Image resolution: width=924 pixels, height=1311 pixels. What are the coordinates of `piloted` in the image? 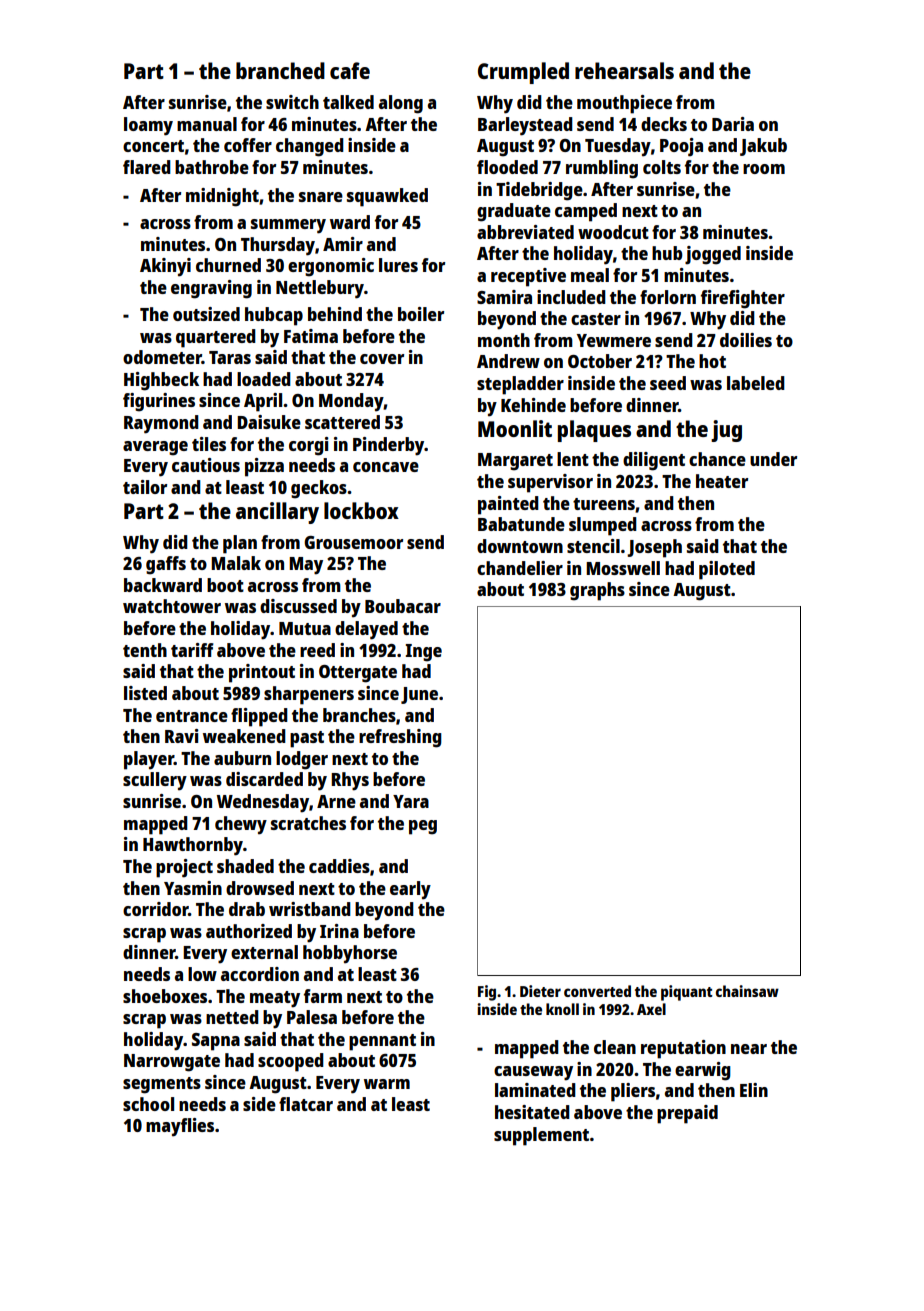 It's located at (727, 570).
